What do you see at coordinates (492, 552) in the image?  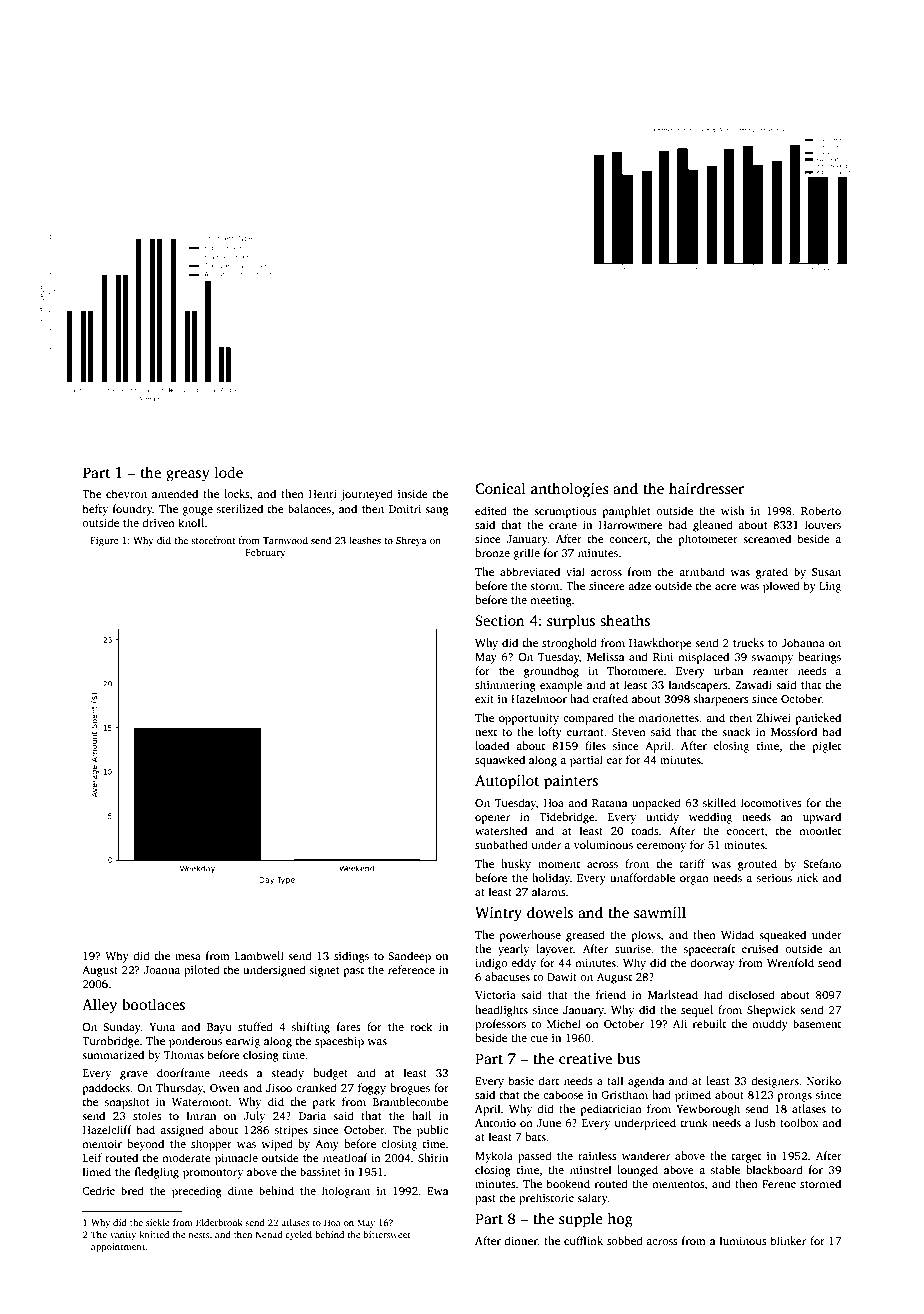 I see `bronze` at bounding box center [492, 552].
